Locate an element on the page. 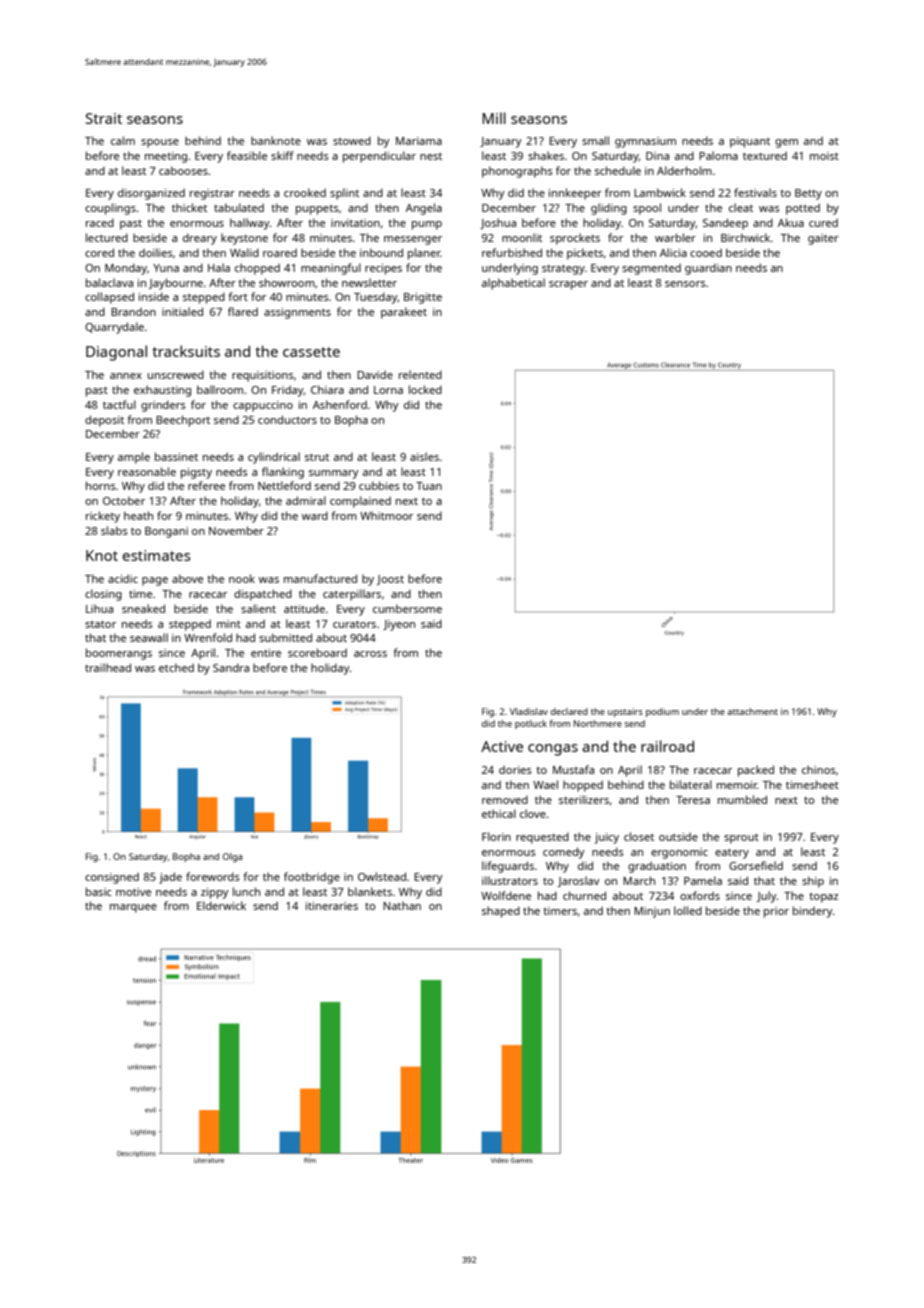  Joshua is located at coordinates (498, 223).
